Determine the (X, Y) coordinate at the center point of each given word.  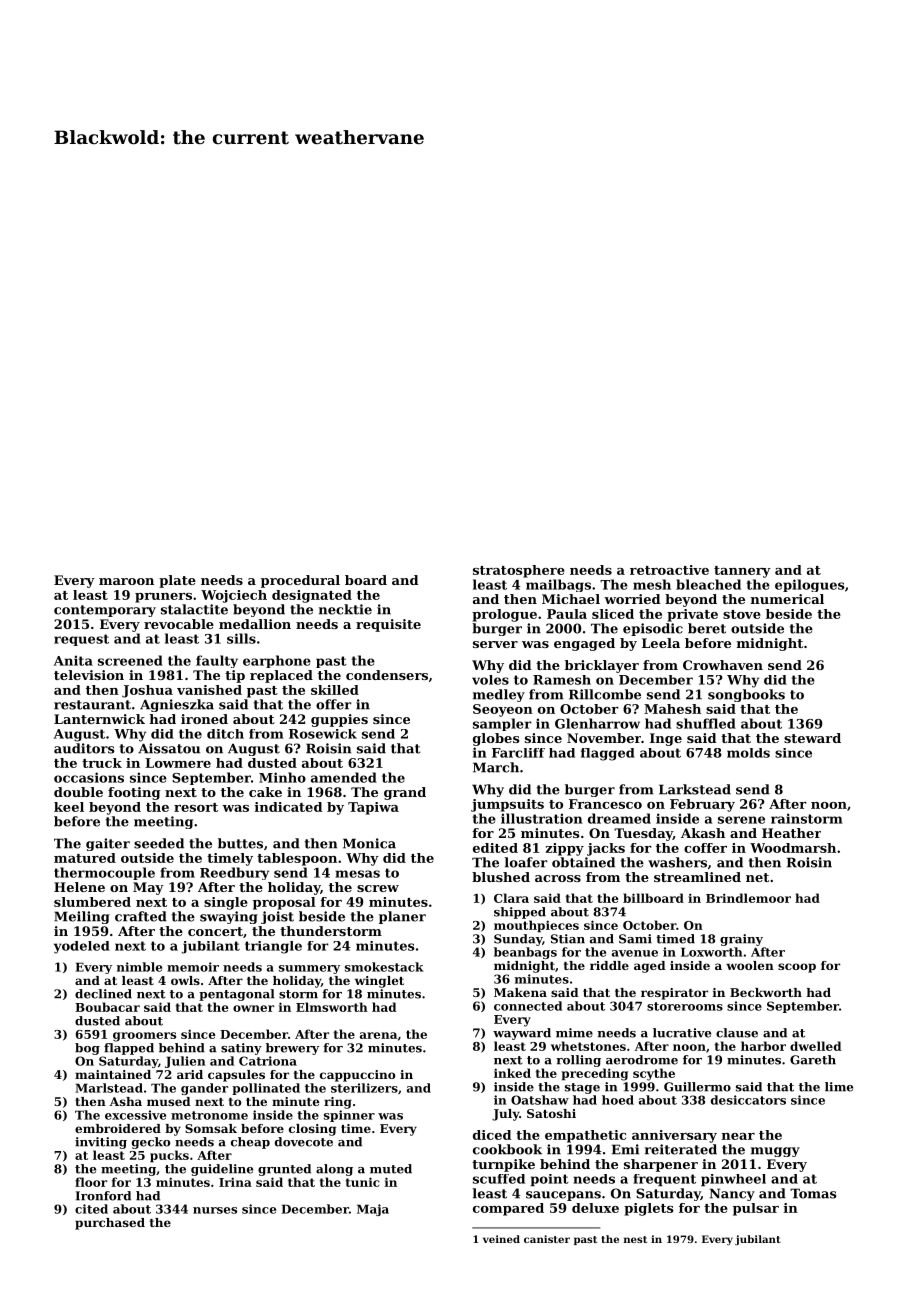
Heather (791, 833)
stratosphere (519, 571)
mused (169, 1101)
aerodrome (642, 1060)
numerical (787, 599)
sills (241, 638)
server (495, 644)
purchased (110, 1224)
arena (378, 1035)
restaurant (92, 705)
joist (277, 917)
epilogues (810, 585)
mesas (357, 874)
